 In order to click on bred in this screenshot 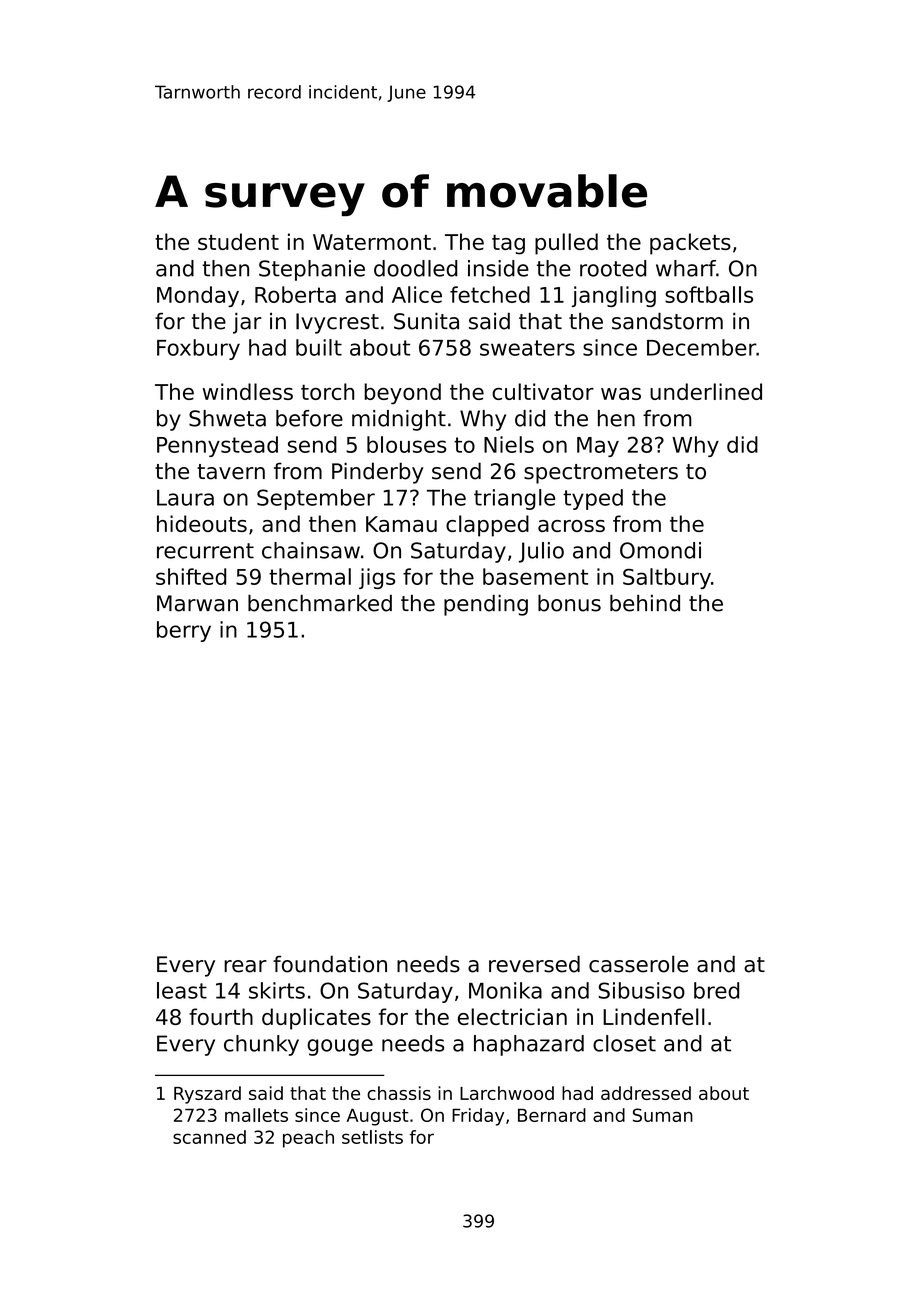, I will do `click(716, 990)`.
